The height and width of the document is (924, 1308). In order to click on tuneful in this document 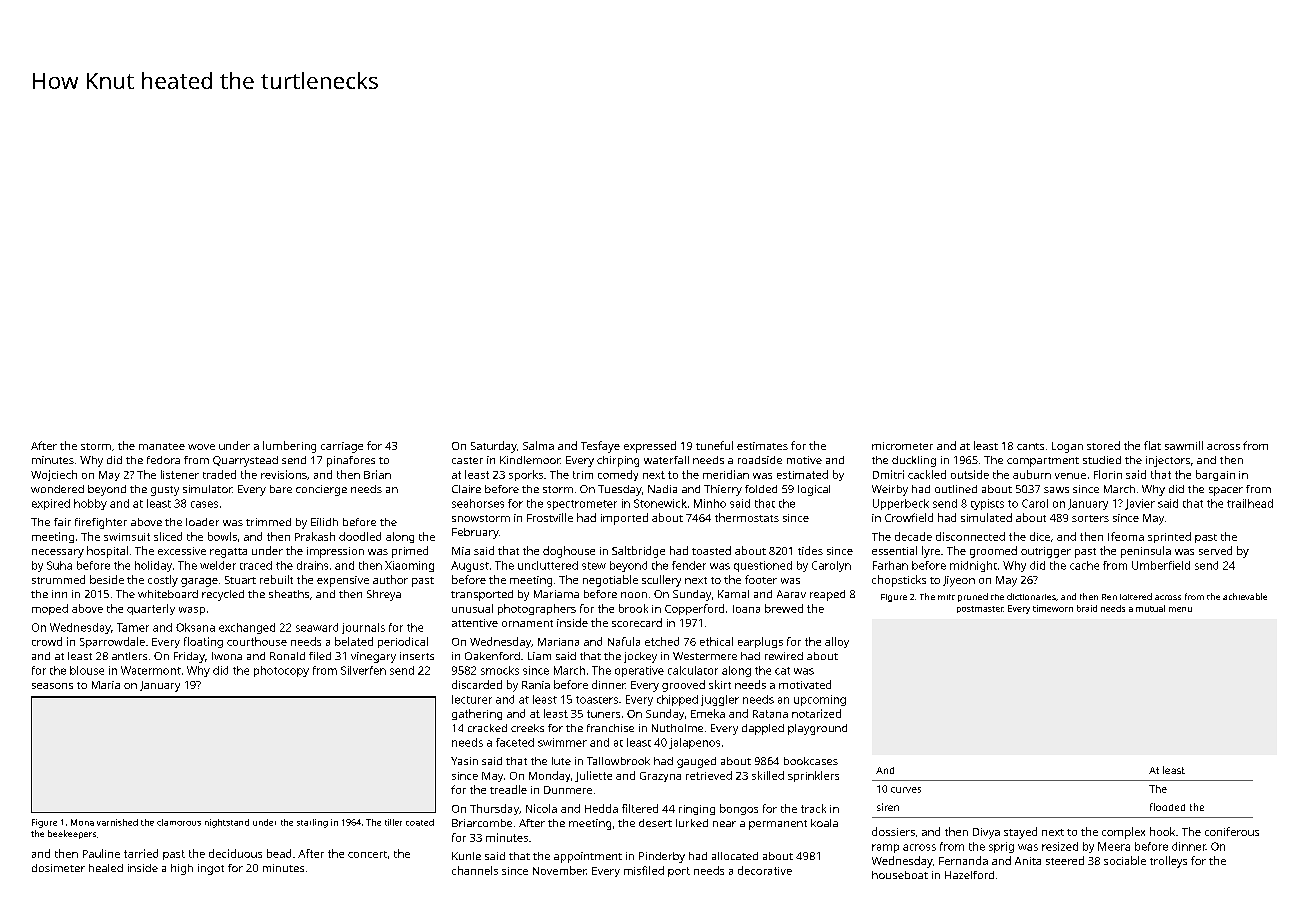, I will do `click(714, 445)`.
